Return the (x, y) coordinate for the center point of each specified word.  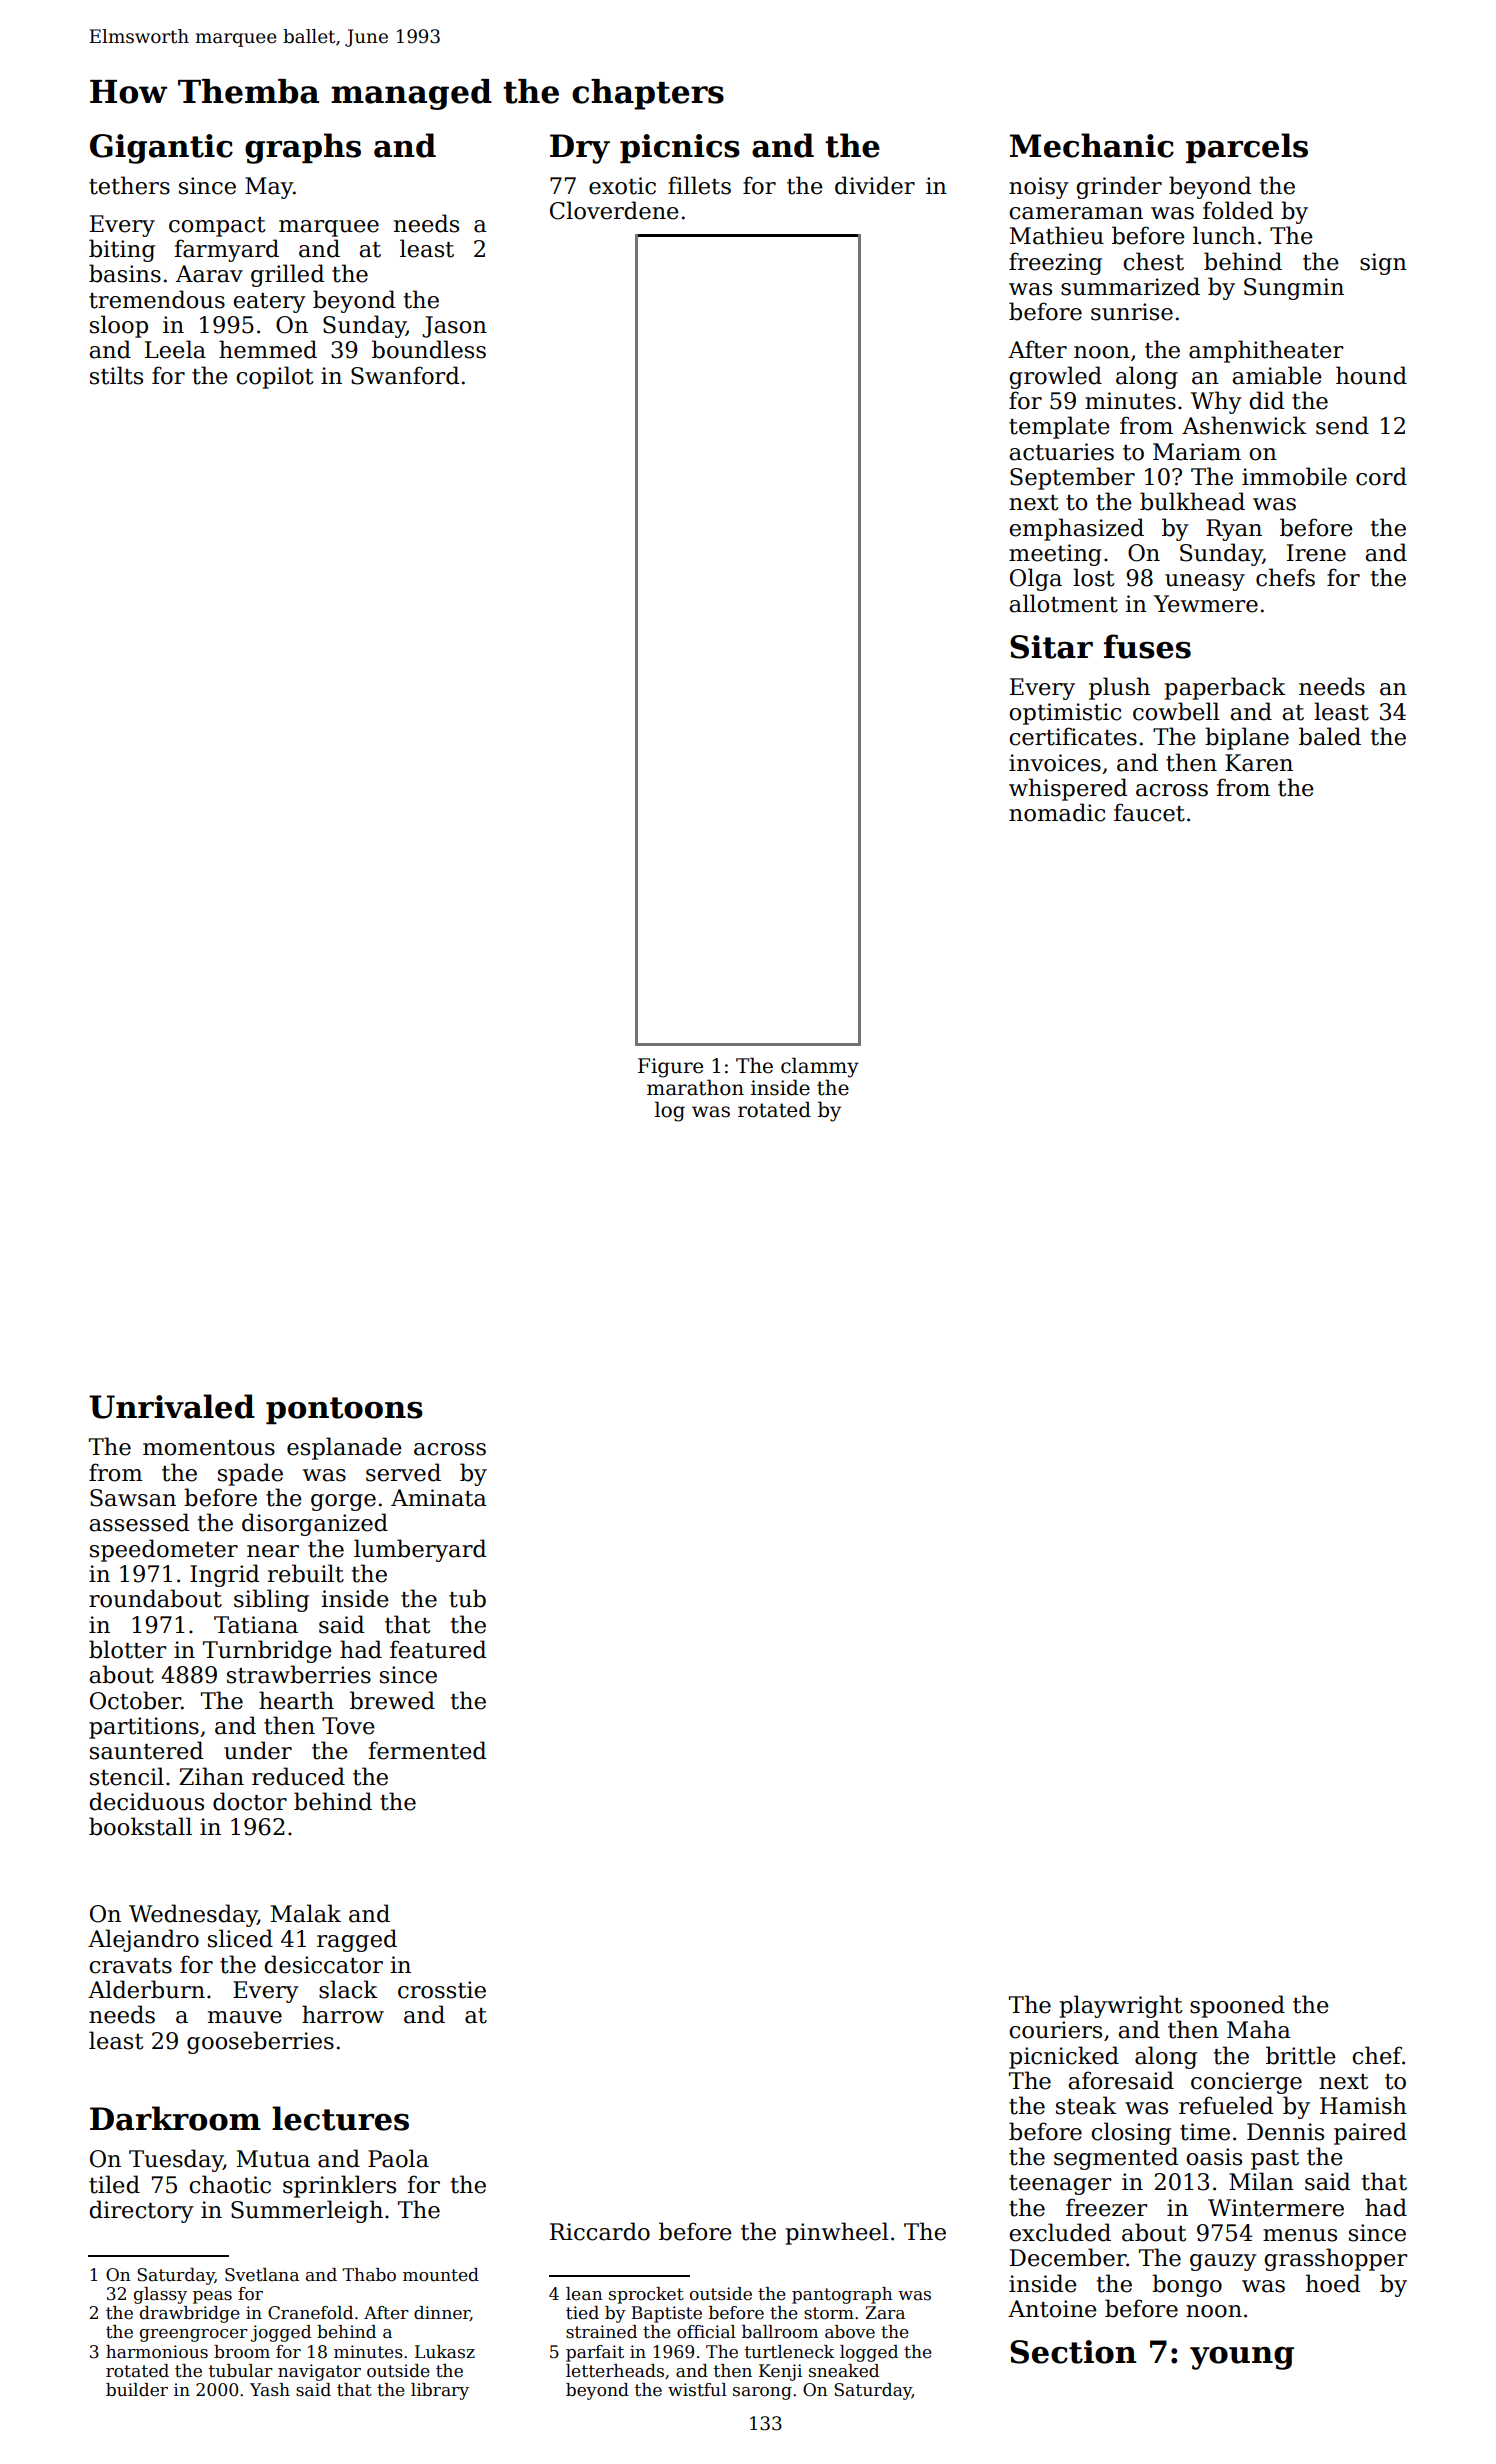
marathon (695, 1087)
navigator (319, 2372)
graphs (303, 148)
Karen (1259, 763)
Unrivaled (172, 1406)
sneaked (844, 2371)
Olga (1036, 579)
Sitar (1051, 647)
